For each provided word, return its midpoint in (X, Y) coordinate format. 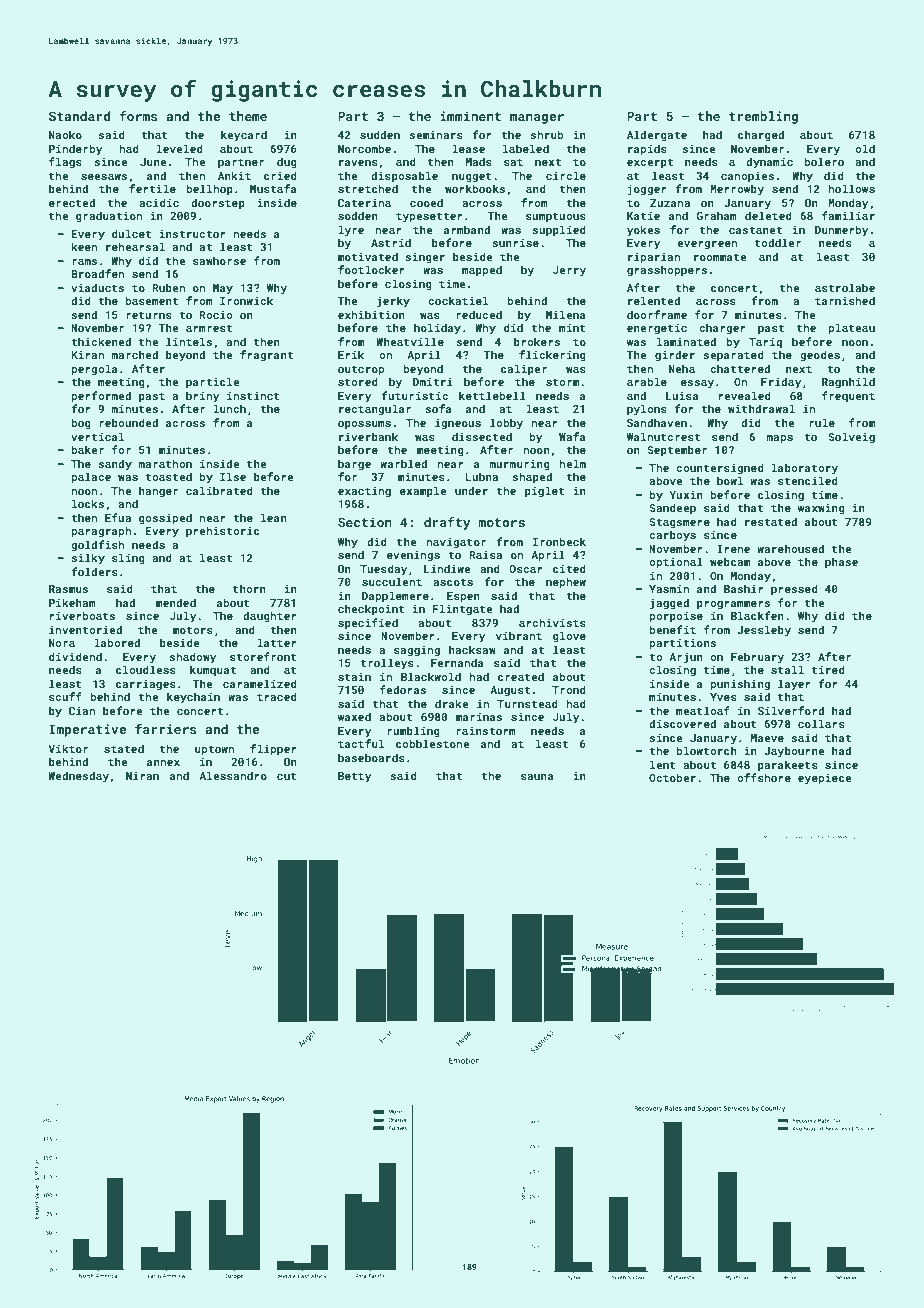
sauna (537, 777)
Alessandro (233, 775)
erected (72, 202)
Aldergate (657, 136)
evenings (413, 556)
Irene (733, 549)
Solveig (851, 438)
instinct (253, 396)
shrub (546, 134)
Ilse (233, 476)
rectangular (375, 410)
